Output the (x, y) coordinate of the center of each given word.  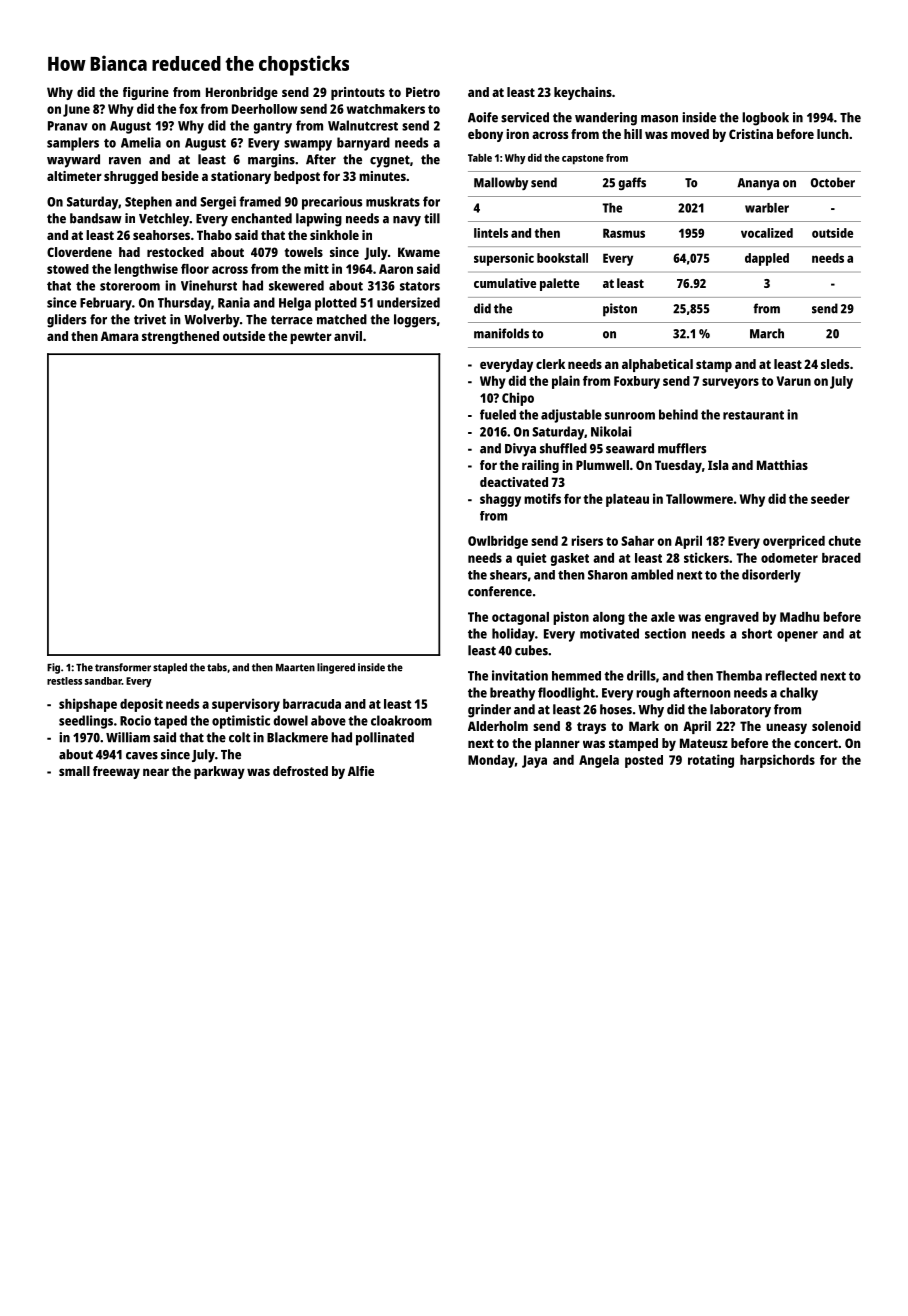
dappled (767, 259)
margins (271, 161)
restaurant (753, 415)
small (74, 771)
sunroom (630, 416)
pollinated (385, 739)
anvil (348, 336)
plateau (627, 500)
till (432, 218)
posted (644, 761)
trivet (150, 319)
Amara (120, 336)
